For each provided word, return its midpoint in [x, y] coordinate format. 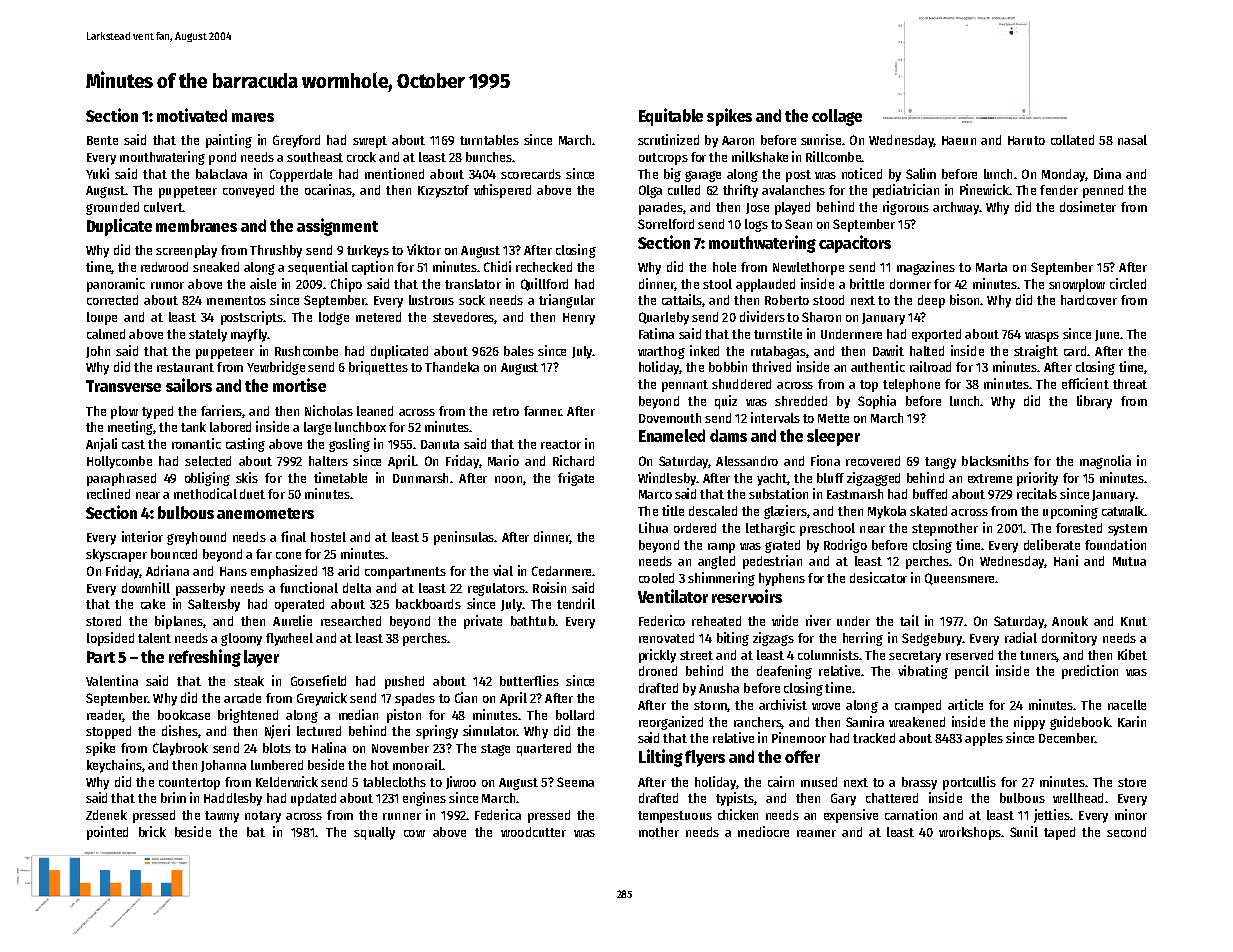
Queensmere [959, 579]
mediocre [763, 831]
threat [1130, 384]
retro [506, 411]
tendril [576, 603]
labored [230, 427]
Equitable [671, 117]
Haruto [1026, 140]
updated [313, 799]
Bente [102, 140]
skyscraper [116, 555]
